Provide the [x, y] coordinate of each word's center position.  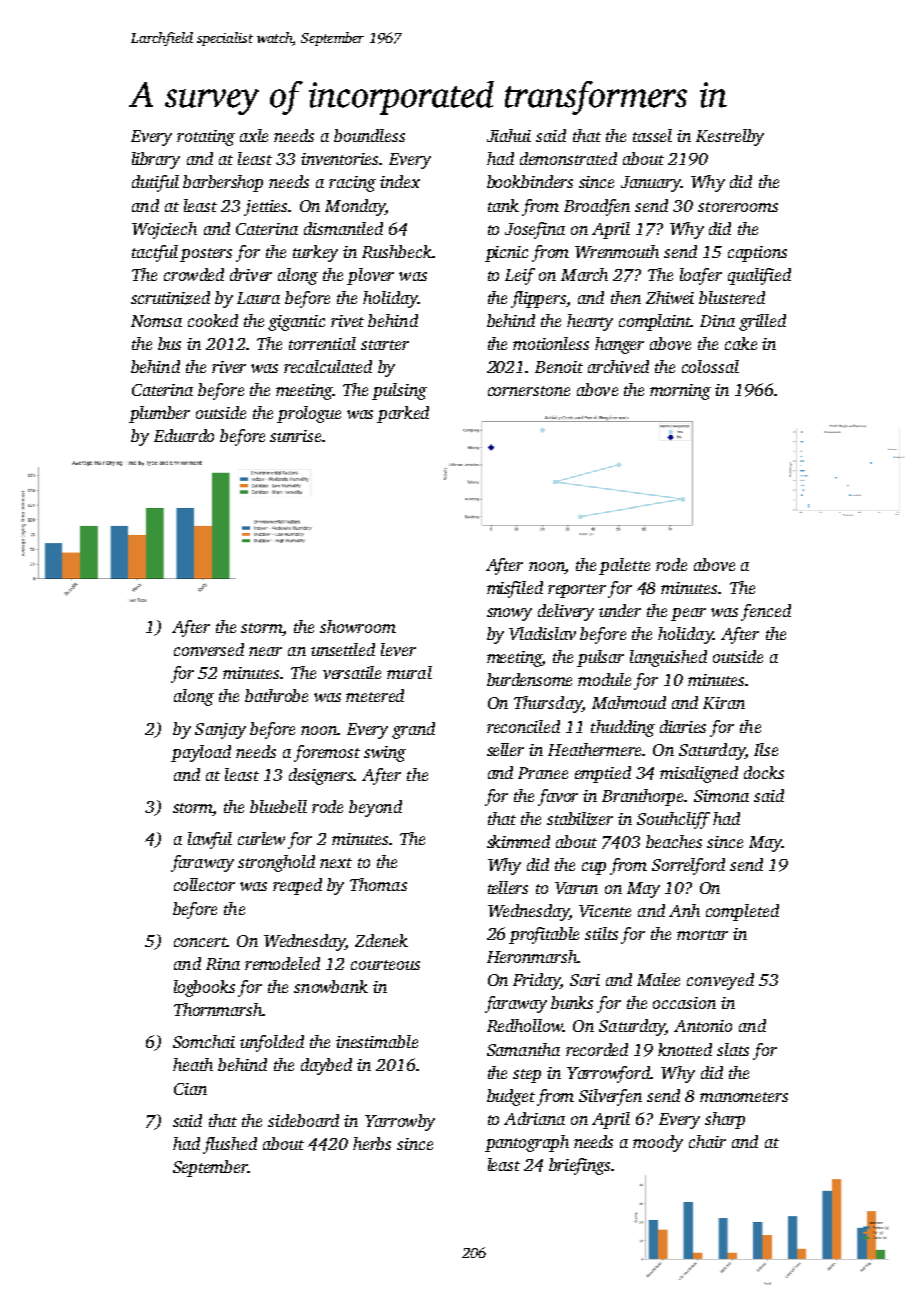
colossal [710, 366]
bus [169, 343]
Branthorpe [642, 797]
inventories [339, 159]
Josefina [535, 230]
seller [505, 749]
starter [385, 345]
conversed [209, 649]
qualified [759, 276]
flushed [230, 1145]
